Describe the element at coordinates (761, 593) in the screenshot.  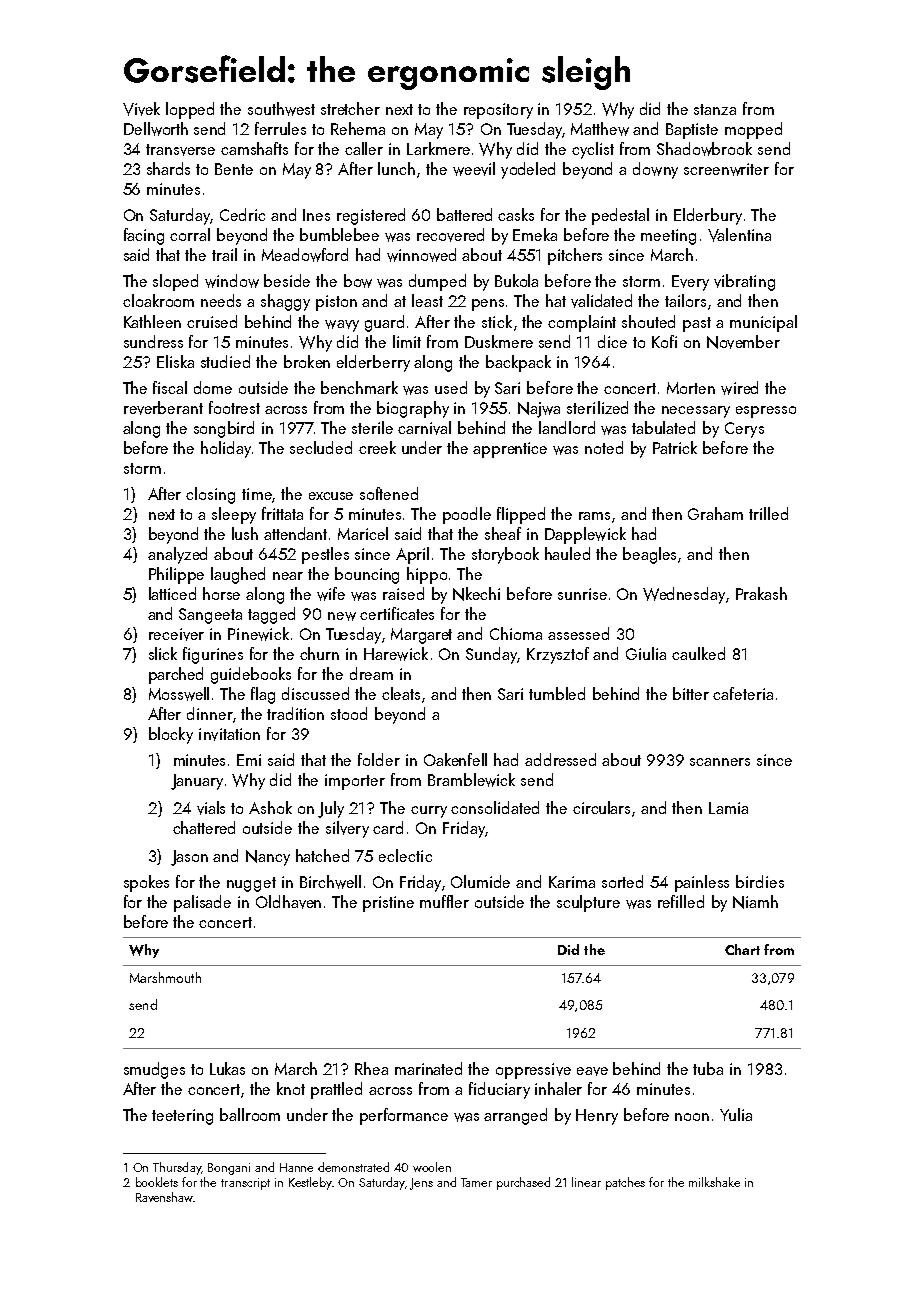
I see `Prakash` at that location.
